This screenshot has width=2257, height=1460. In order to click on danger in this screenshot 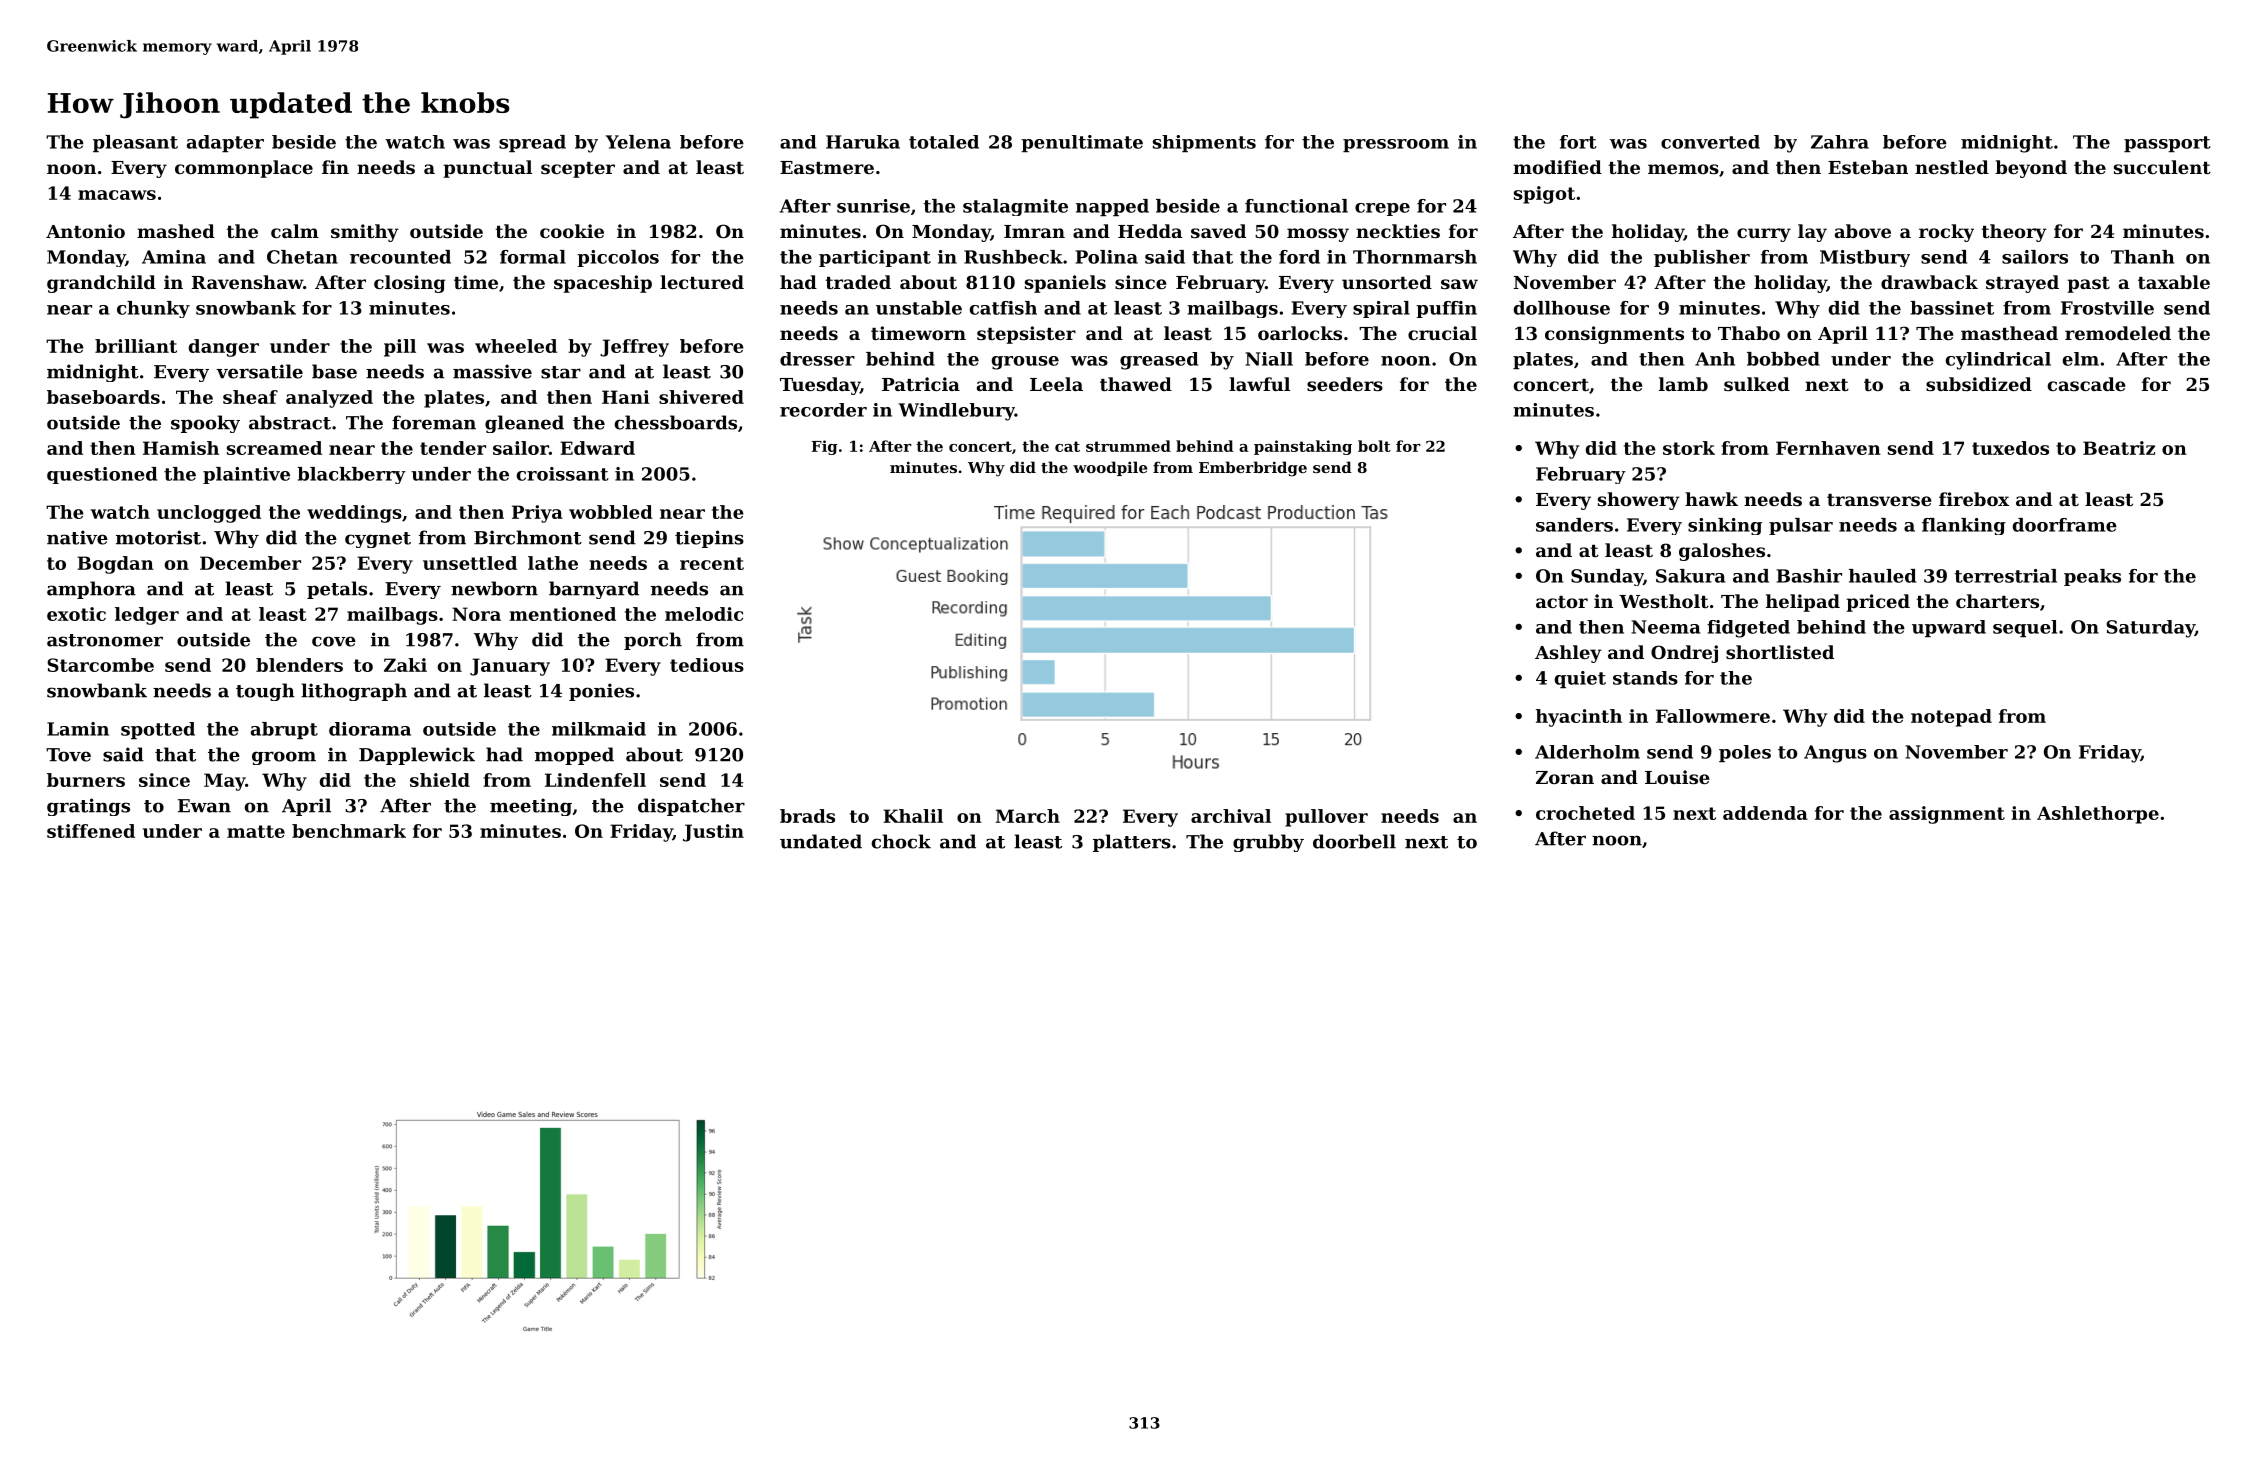, I will do `click(224, 348)`.
